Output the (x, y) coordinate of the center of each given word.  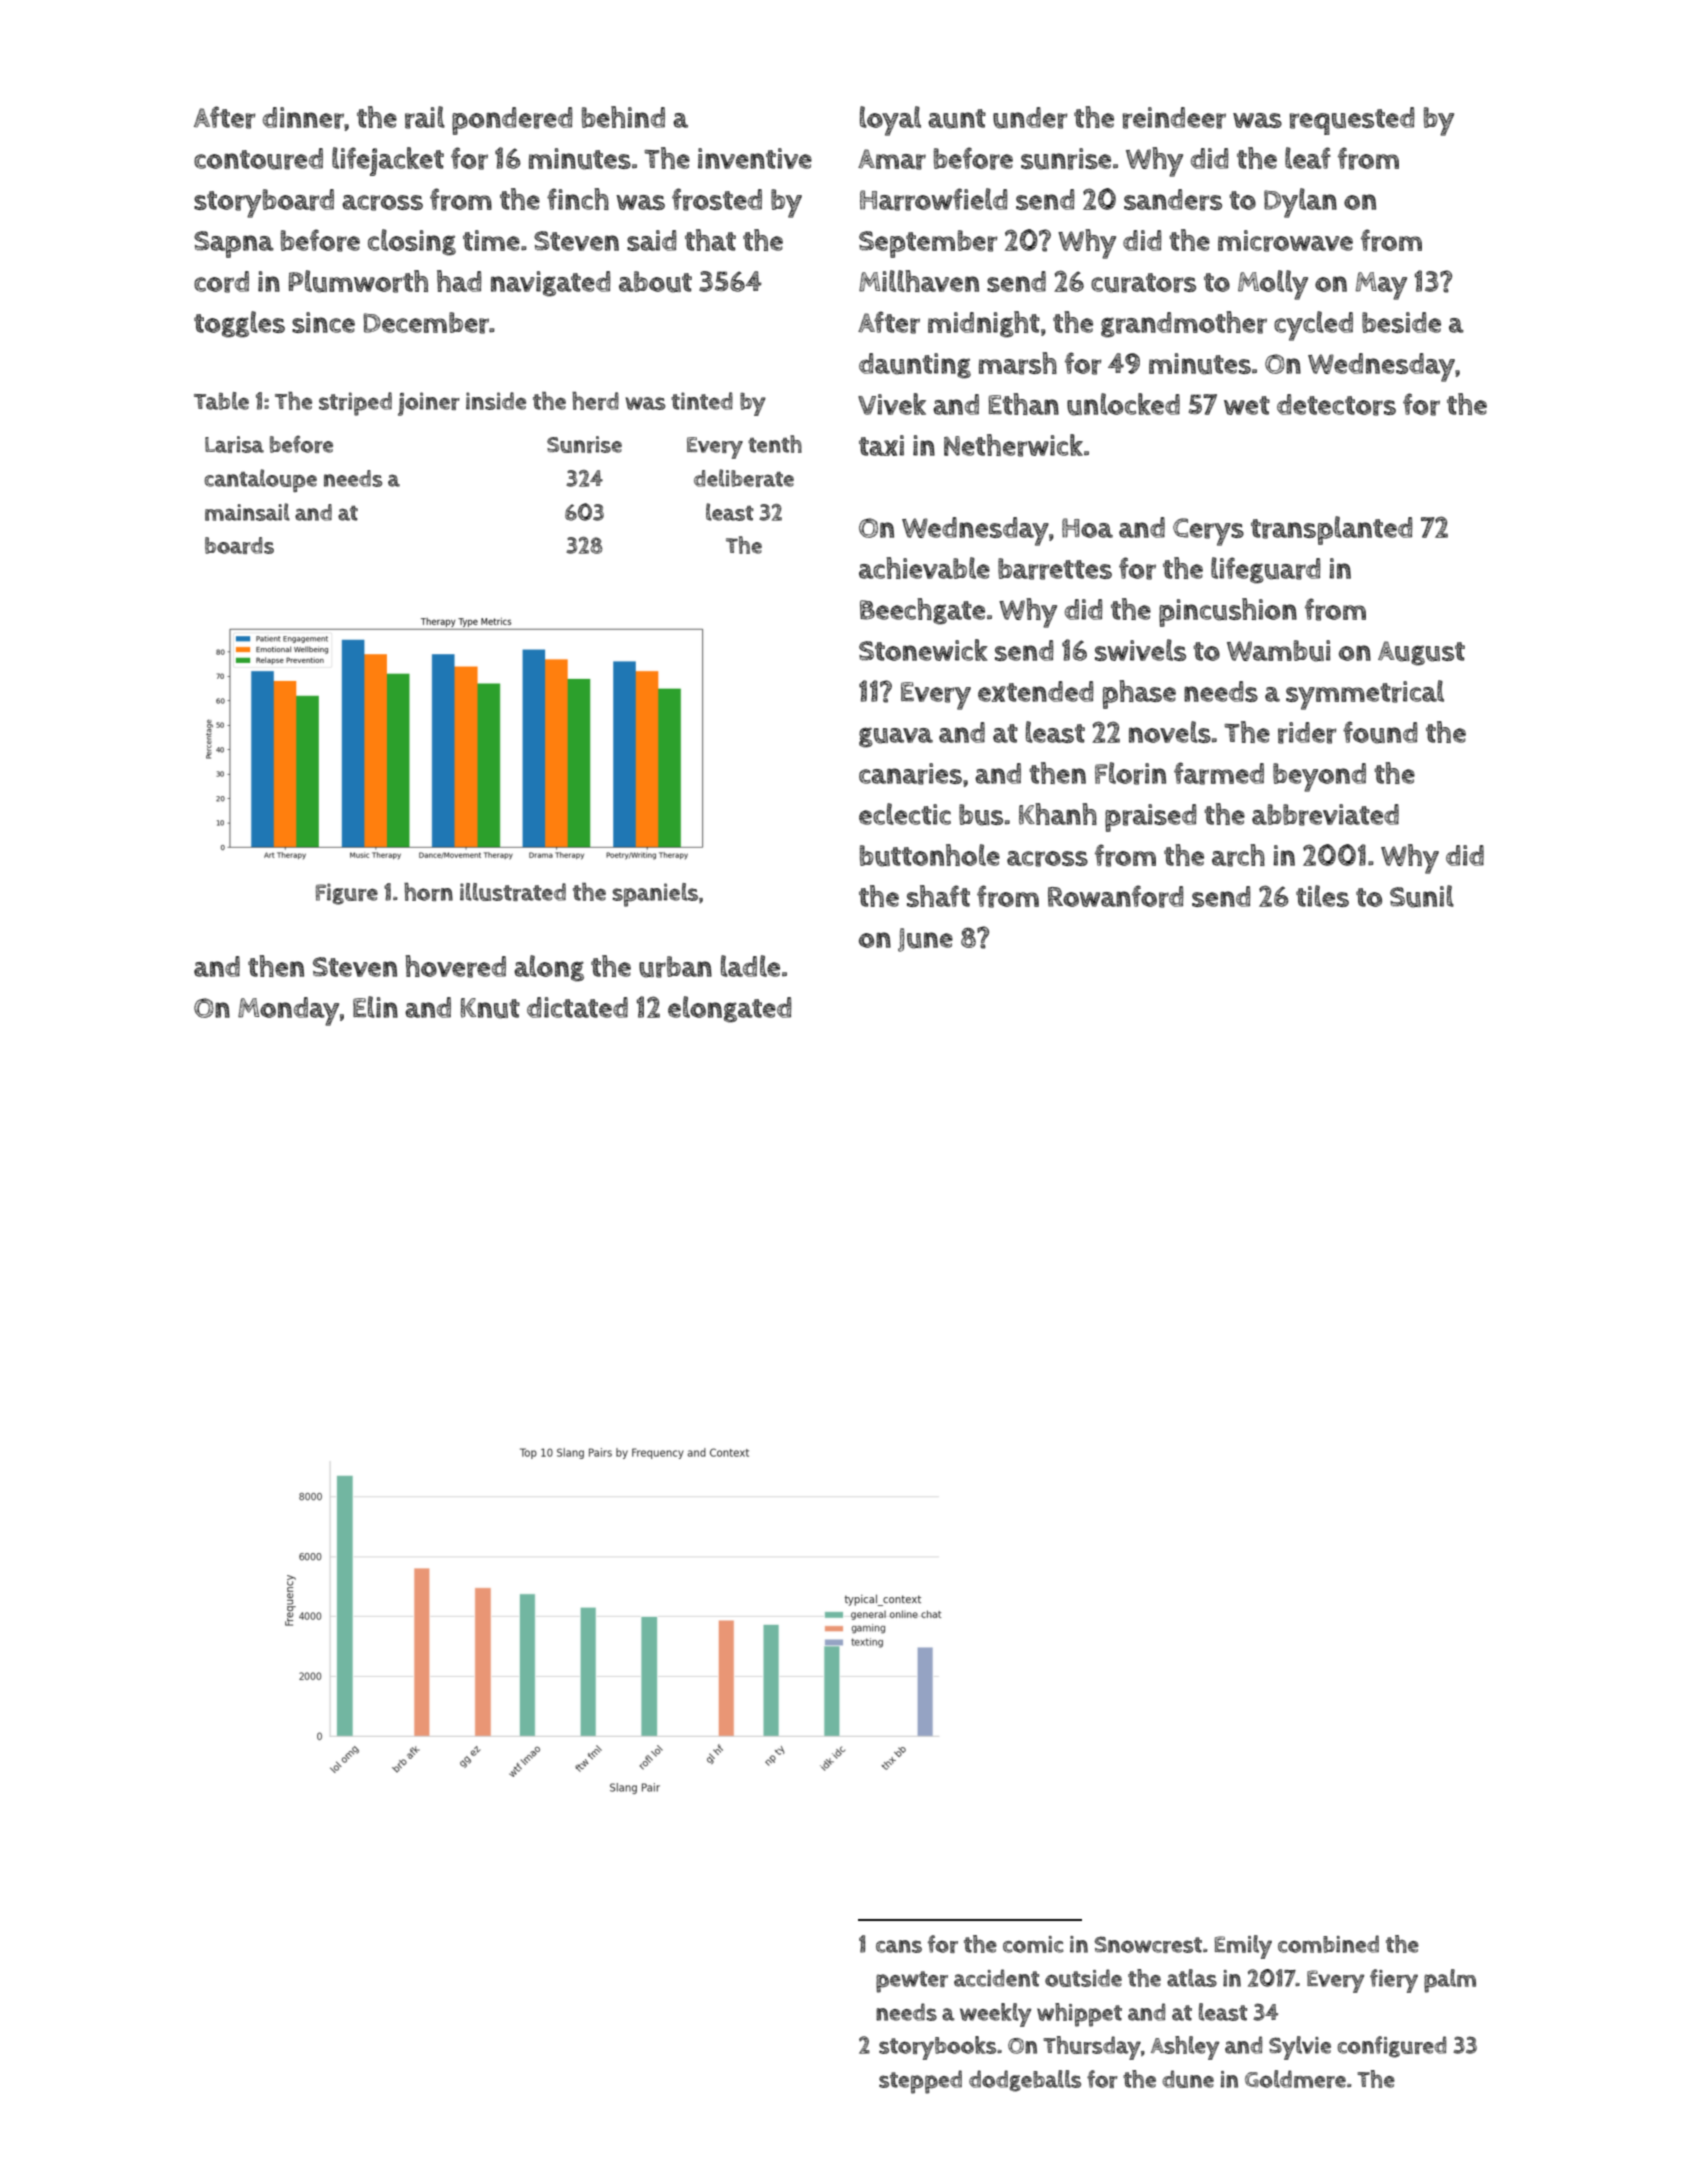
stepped (920, 2082)
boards (239, 545)
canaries (910, 774)
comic (1033, 1944)
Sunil (1422, 896)
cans (899, 1946)
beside (1401, 322)
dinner (303, 118)
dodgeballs (1025, 2081)
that (710, 240)
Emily (1243, 1947)
